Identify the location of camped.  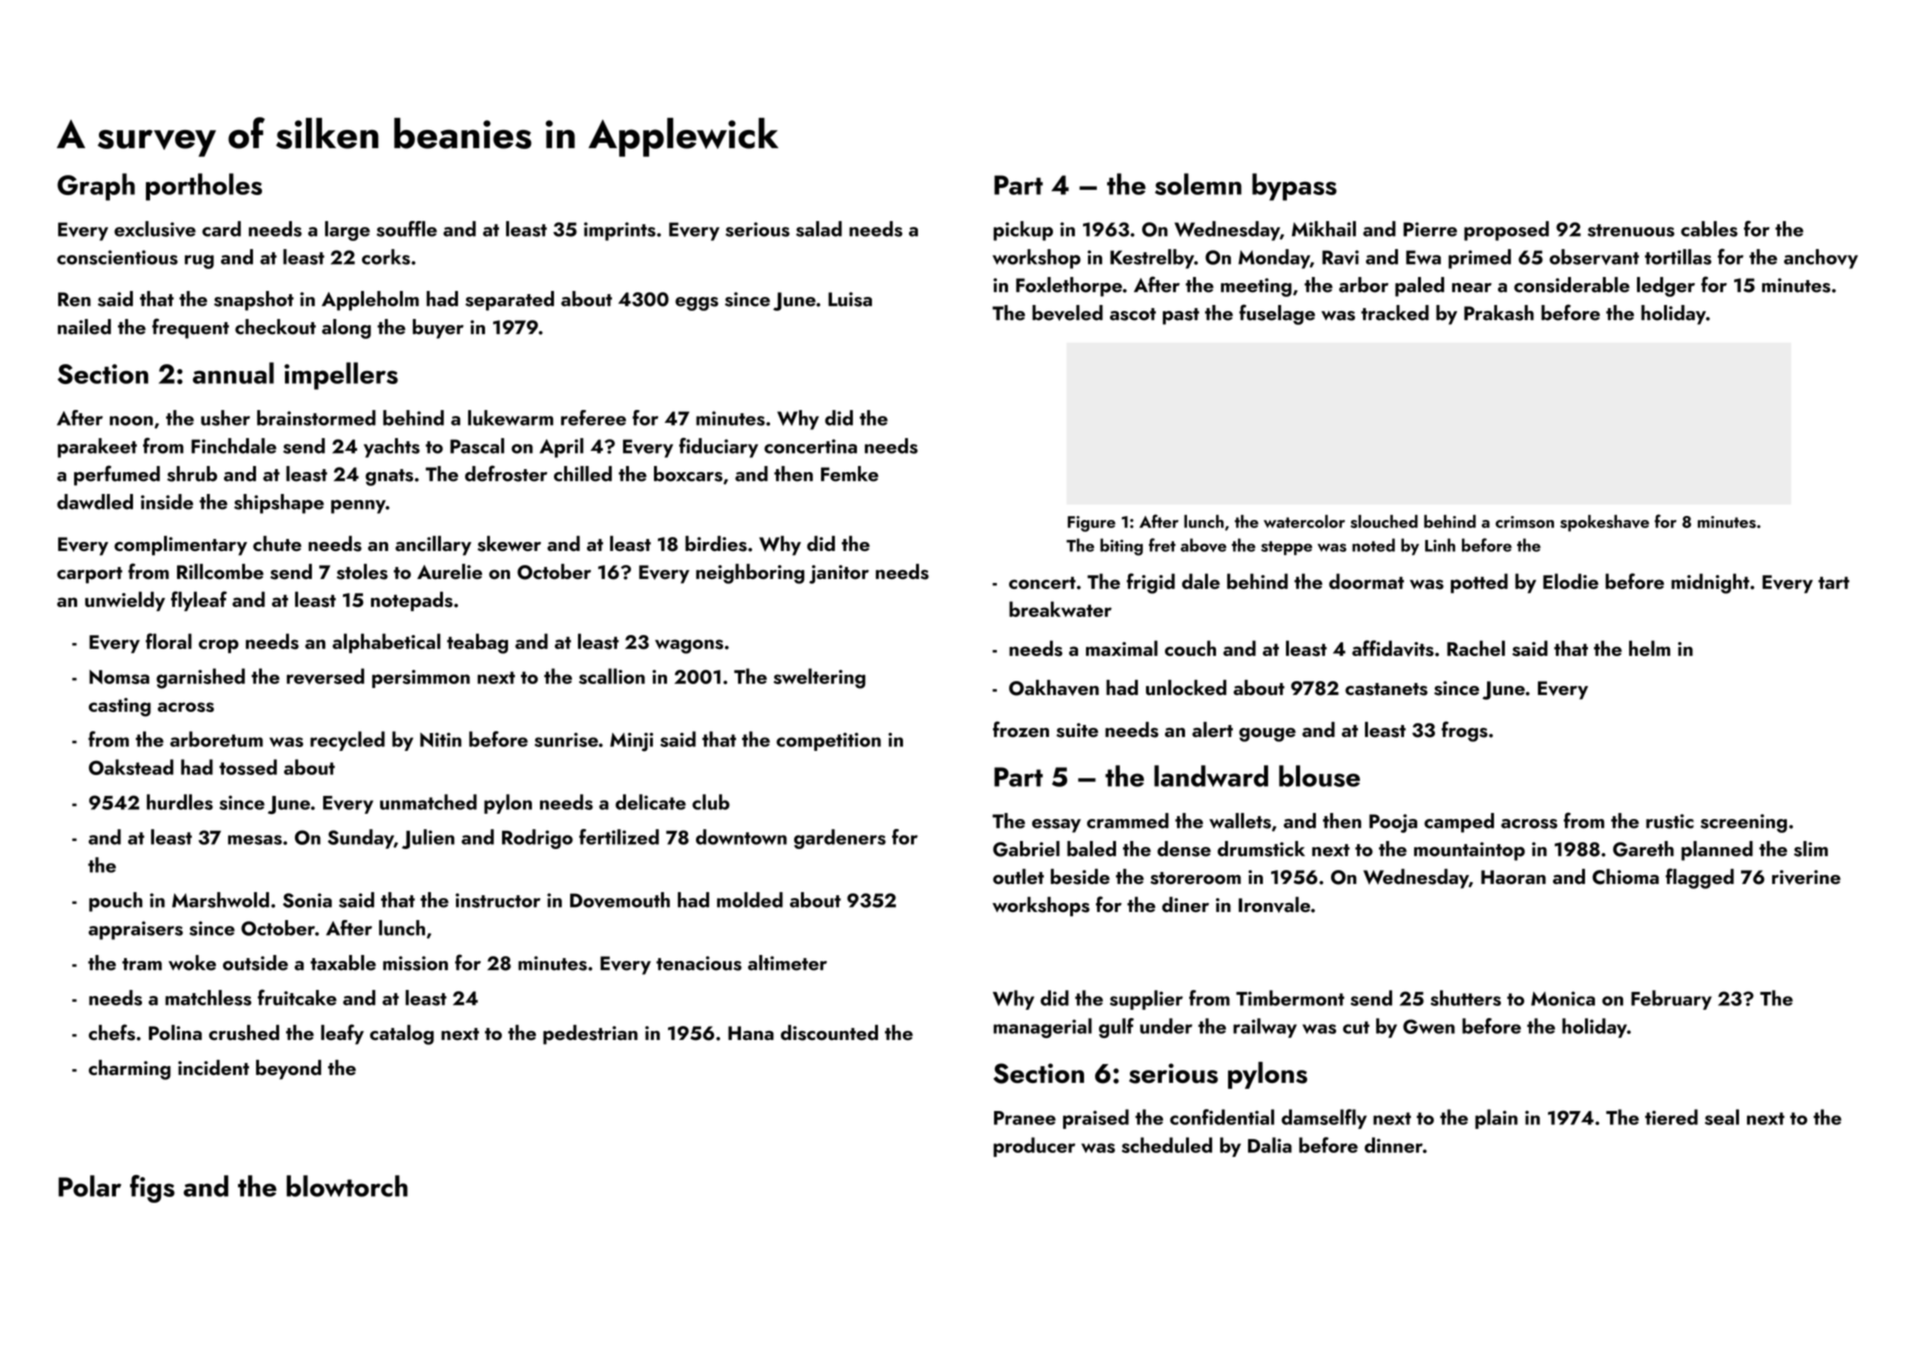
(1459, 823).
